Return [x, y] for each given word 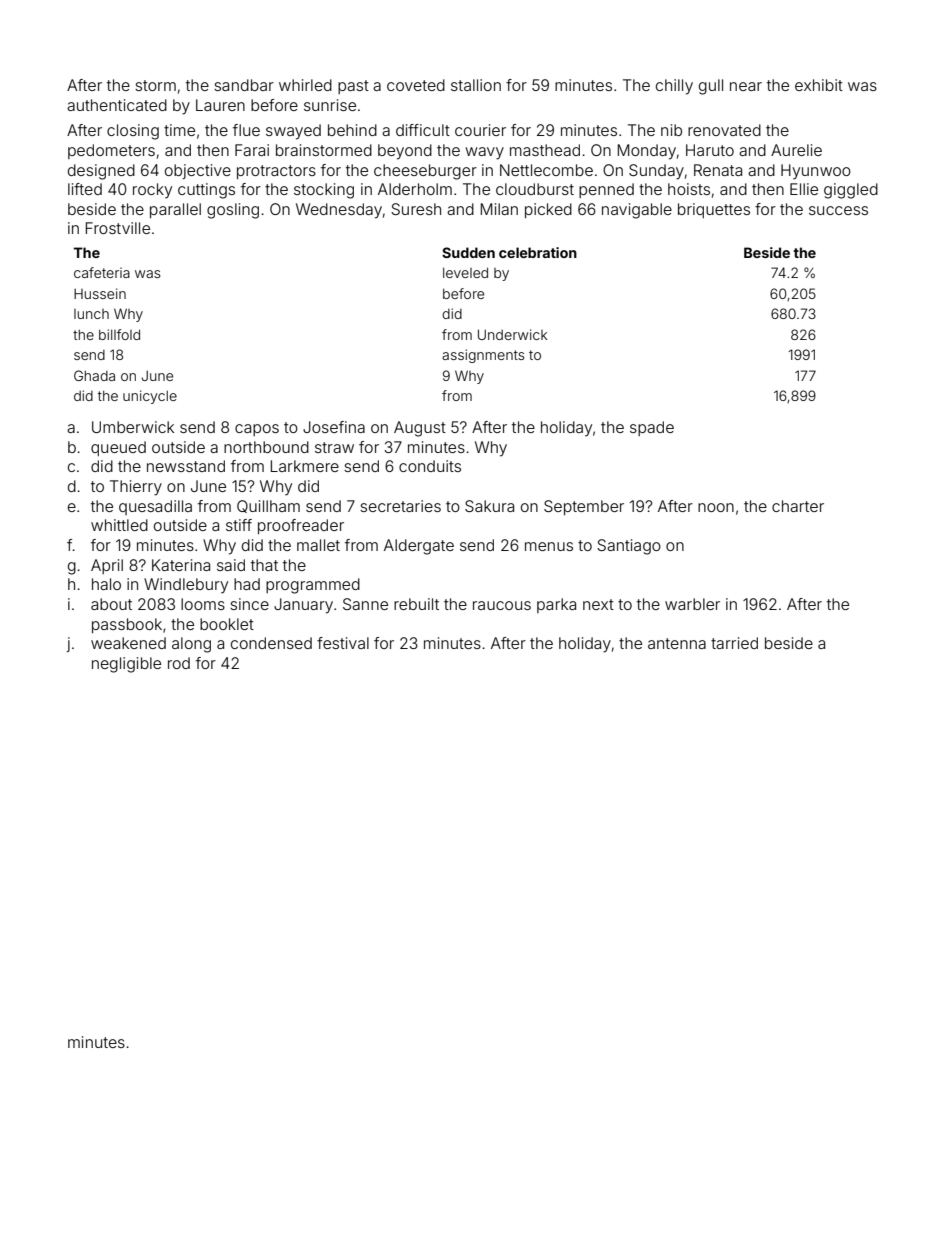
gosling [233, 211]
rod [179, 663]
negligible [126, 665]
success [838, 210]
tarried [734, 643]
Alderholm [415, 189]
